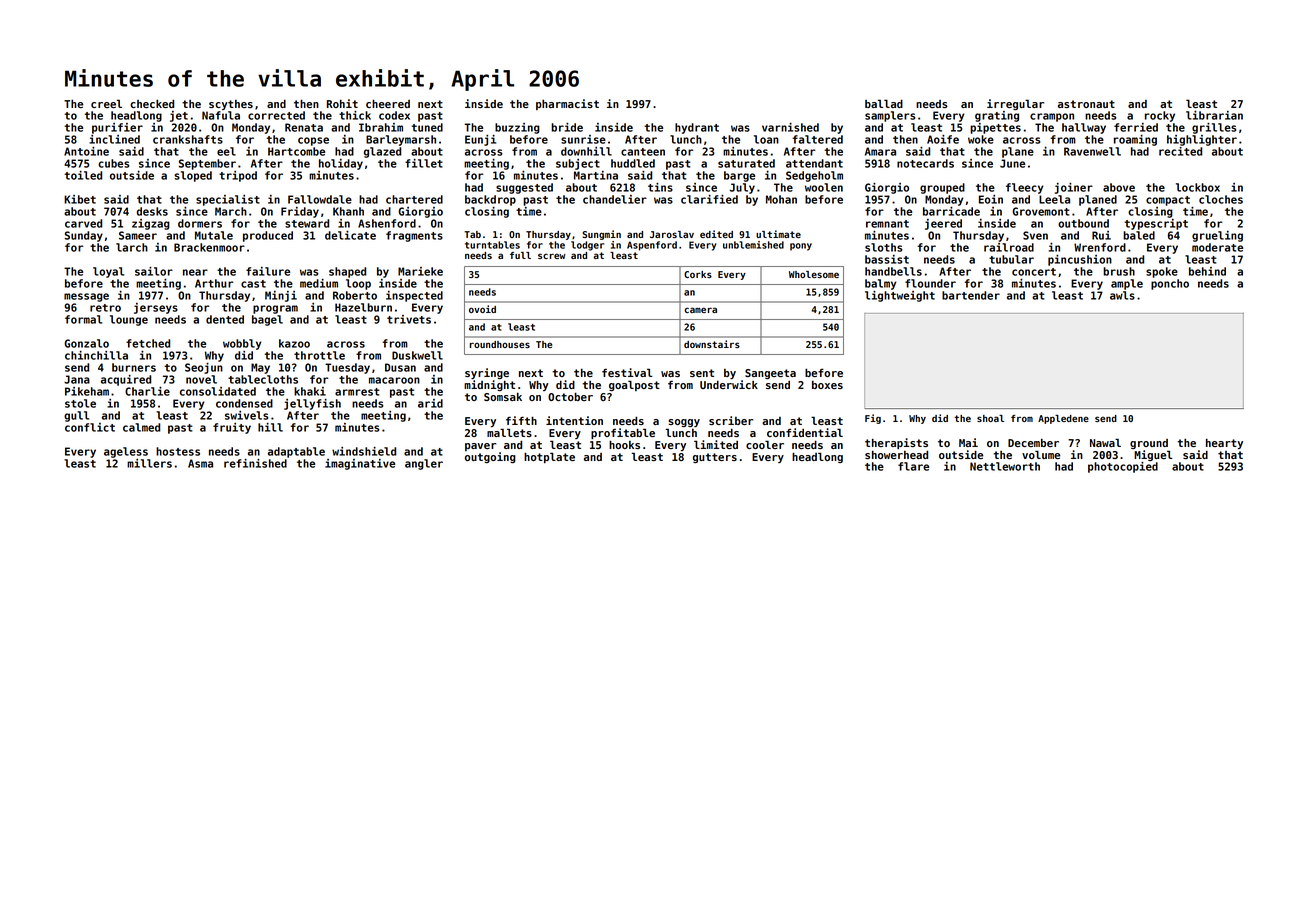 Image resolution: width=1308 pixels, height=924 pixels. Describe the element at coordinates (1162, 272) in the document. I see `spoke` at that location.
